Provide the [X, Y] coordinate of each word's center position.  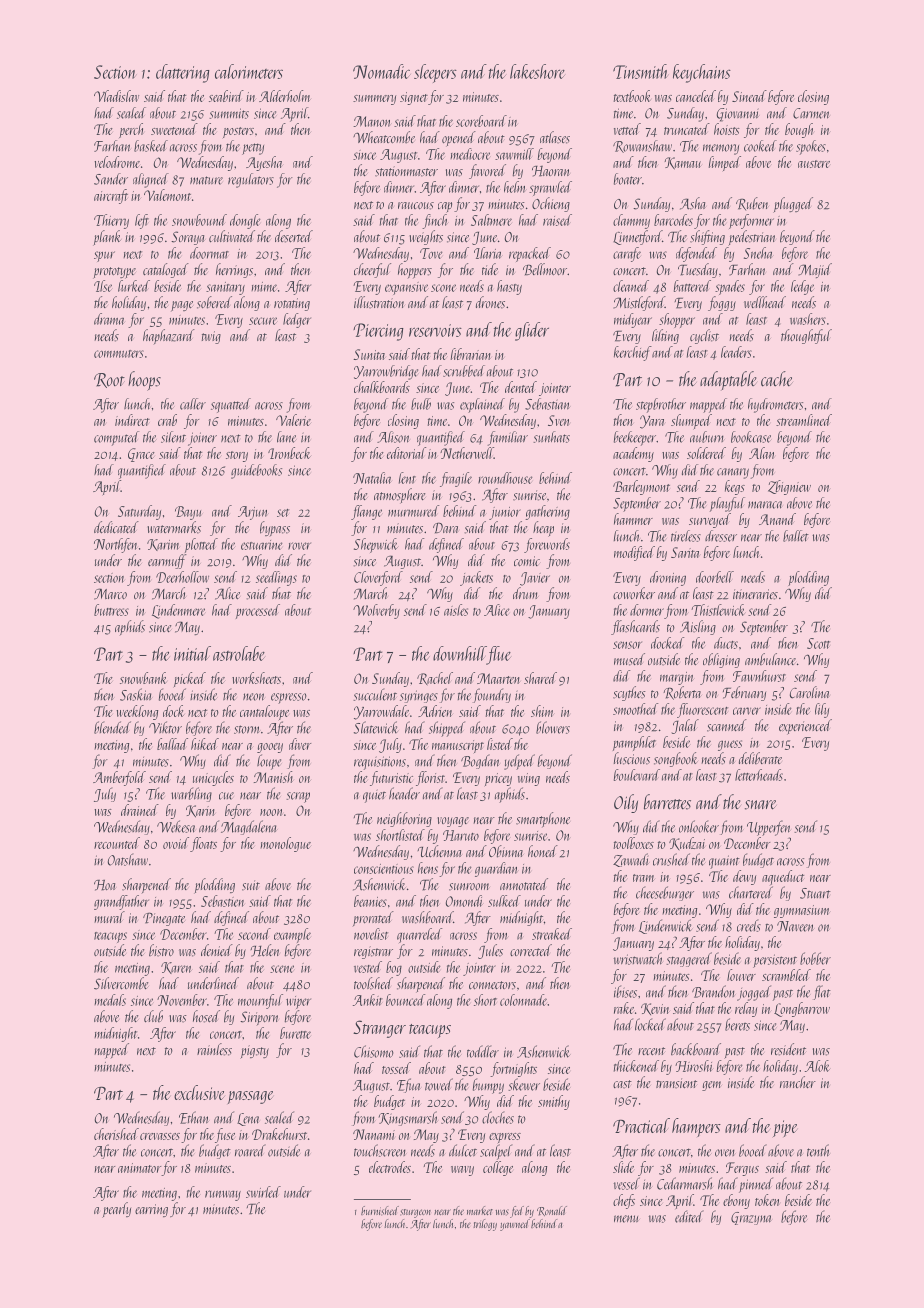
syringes [419, 696]
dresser [721, 536]
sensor [627, 645]
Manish [273, 777]
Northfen [115, 545]
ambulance [770, 659]
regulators [251, 180]
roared [250, 1150]
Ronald [552, 1211]
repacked [530, 254]
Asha [693, 203]
